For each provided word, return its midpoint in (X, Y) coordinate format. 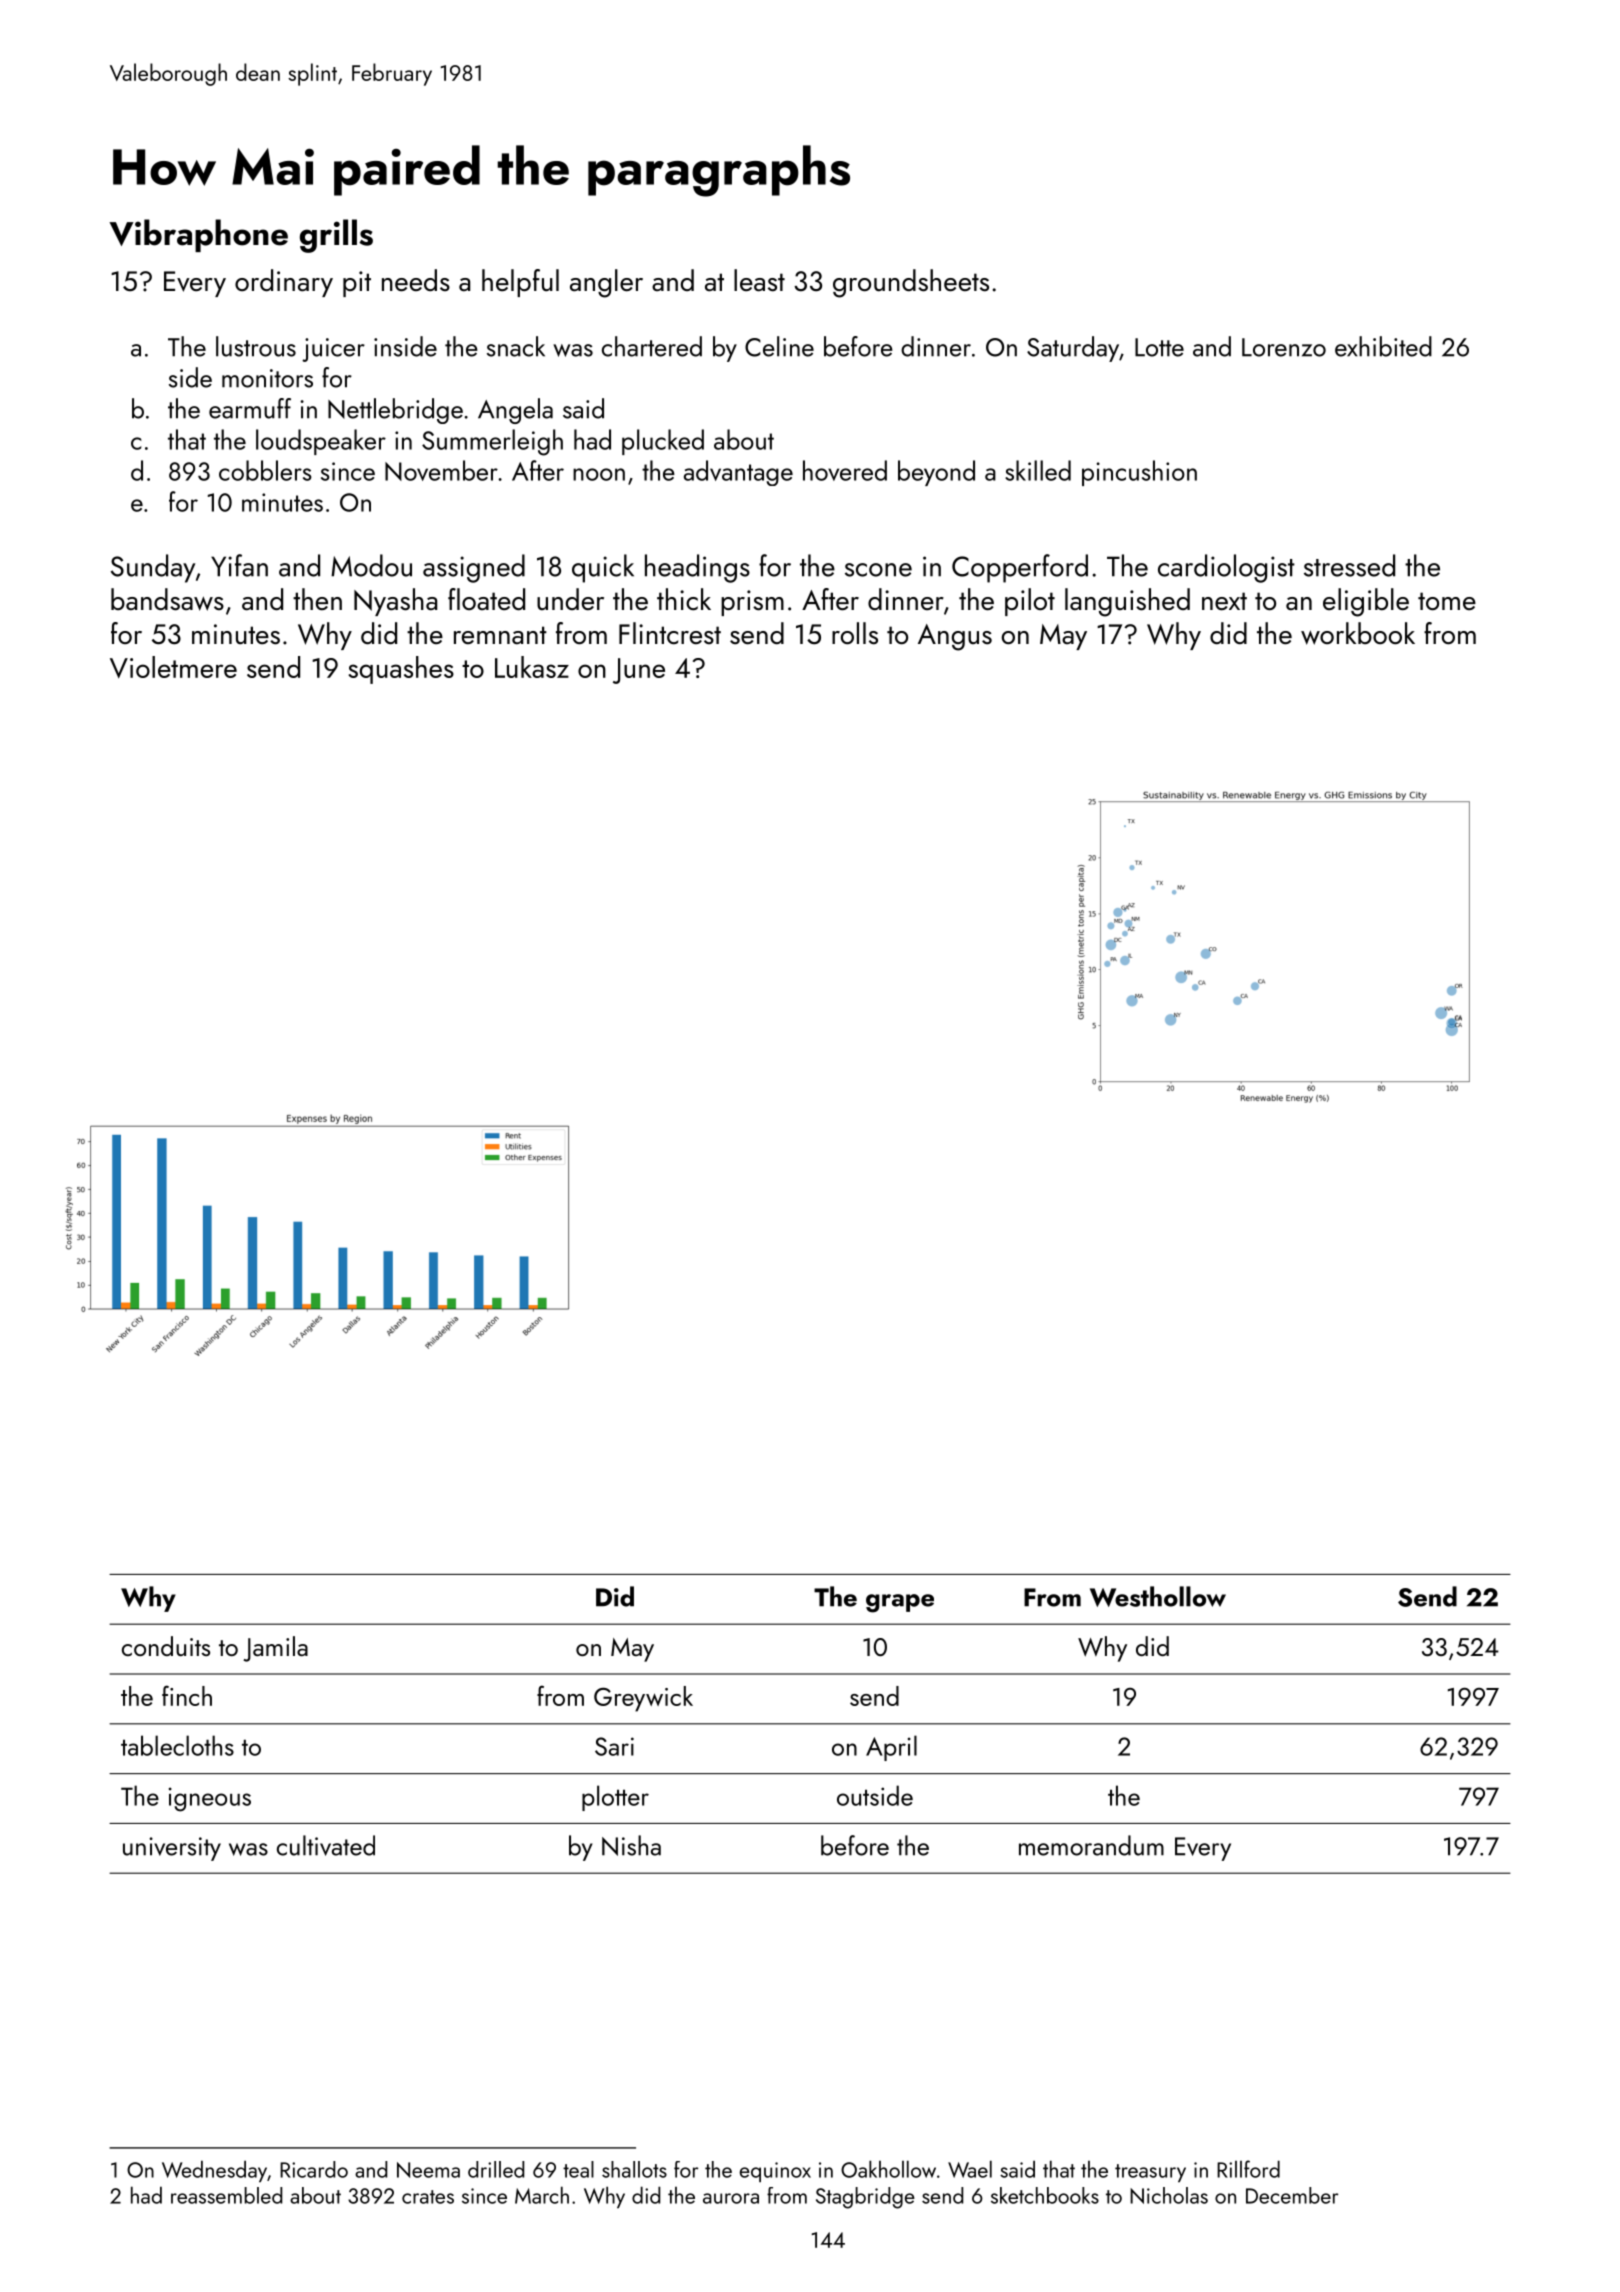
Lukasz (532, 667)
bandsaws (167, 599)
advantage (738, 473)
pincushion (1139, 473)
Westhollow (1158, 1596)
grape (900, 1603)
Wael (970, 2169)
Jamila (275, 1649)
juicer (333, 350)
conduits (166, 1646)
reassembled (226, 2195)
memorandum (1091, 1845)
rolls (855, 633)
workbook (1358, 633)
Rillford (1248, 2169)
